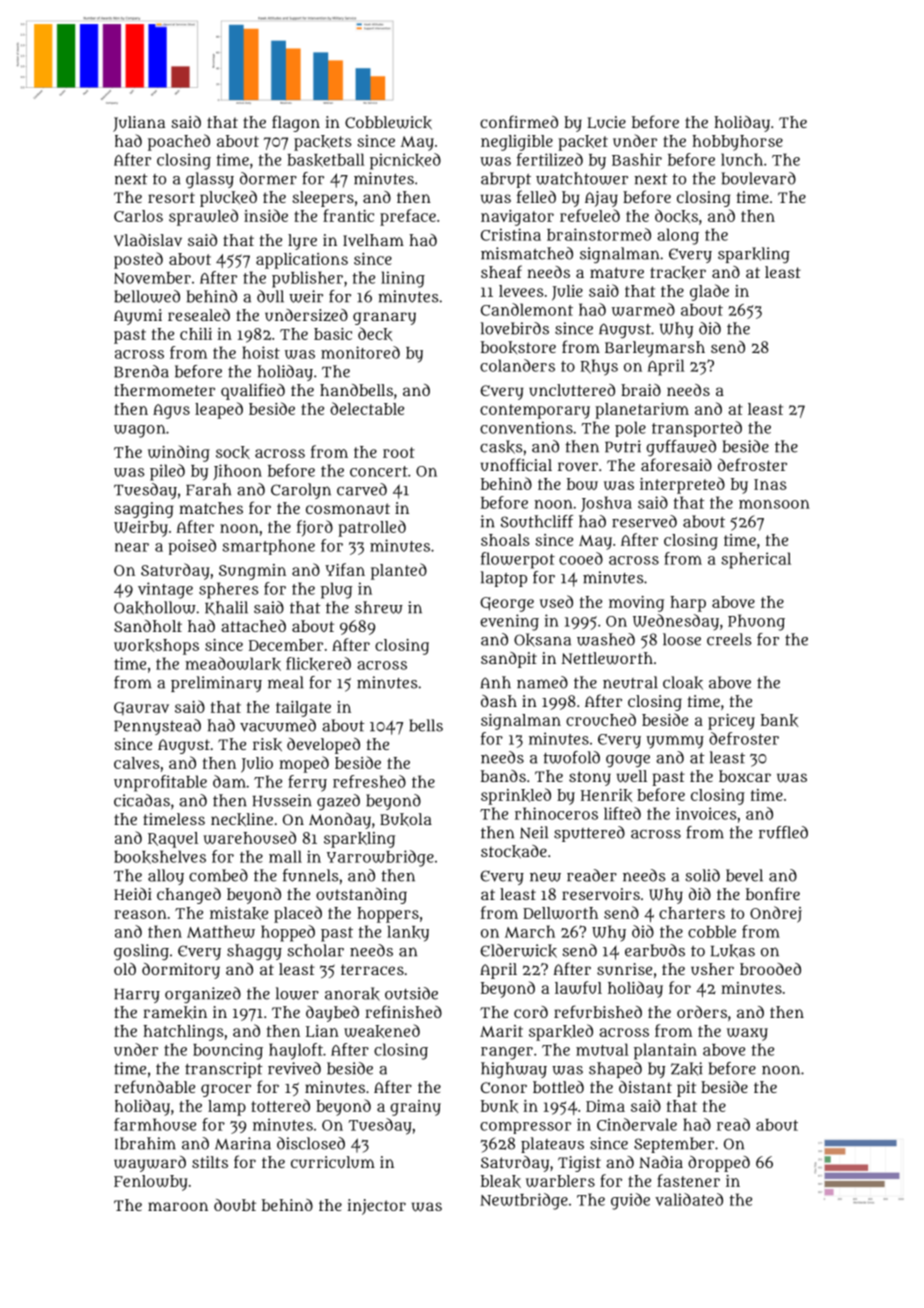  I want to click on disclosed, so click(311, 1143).
